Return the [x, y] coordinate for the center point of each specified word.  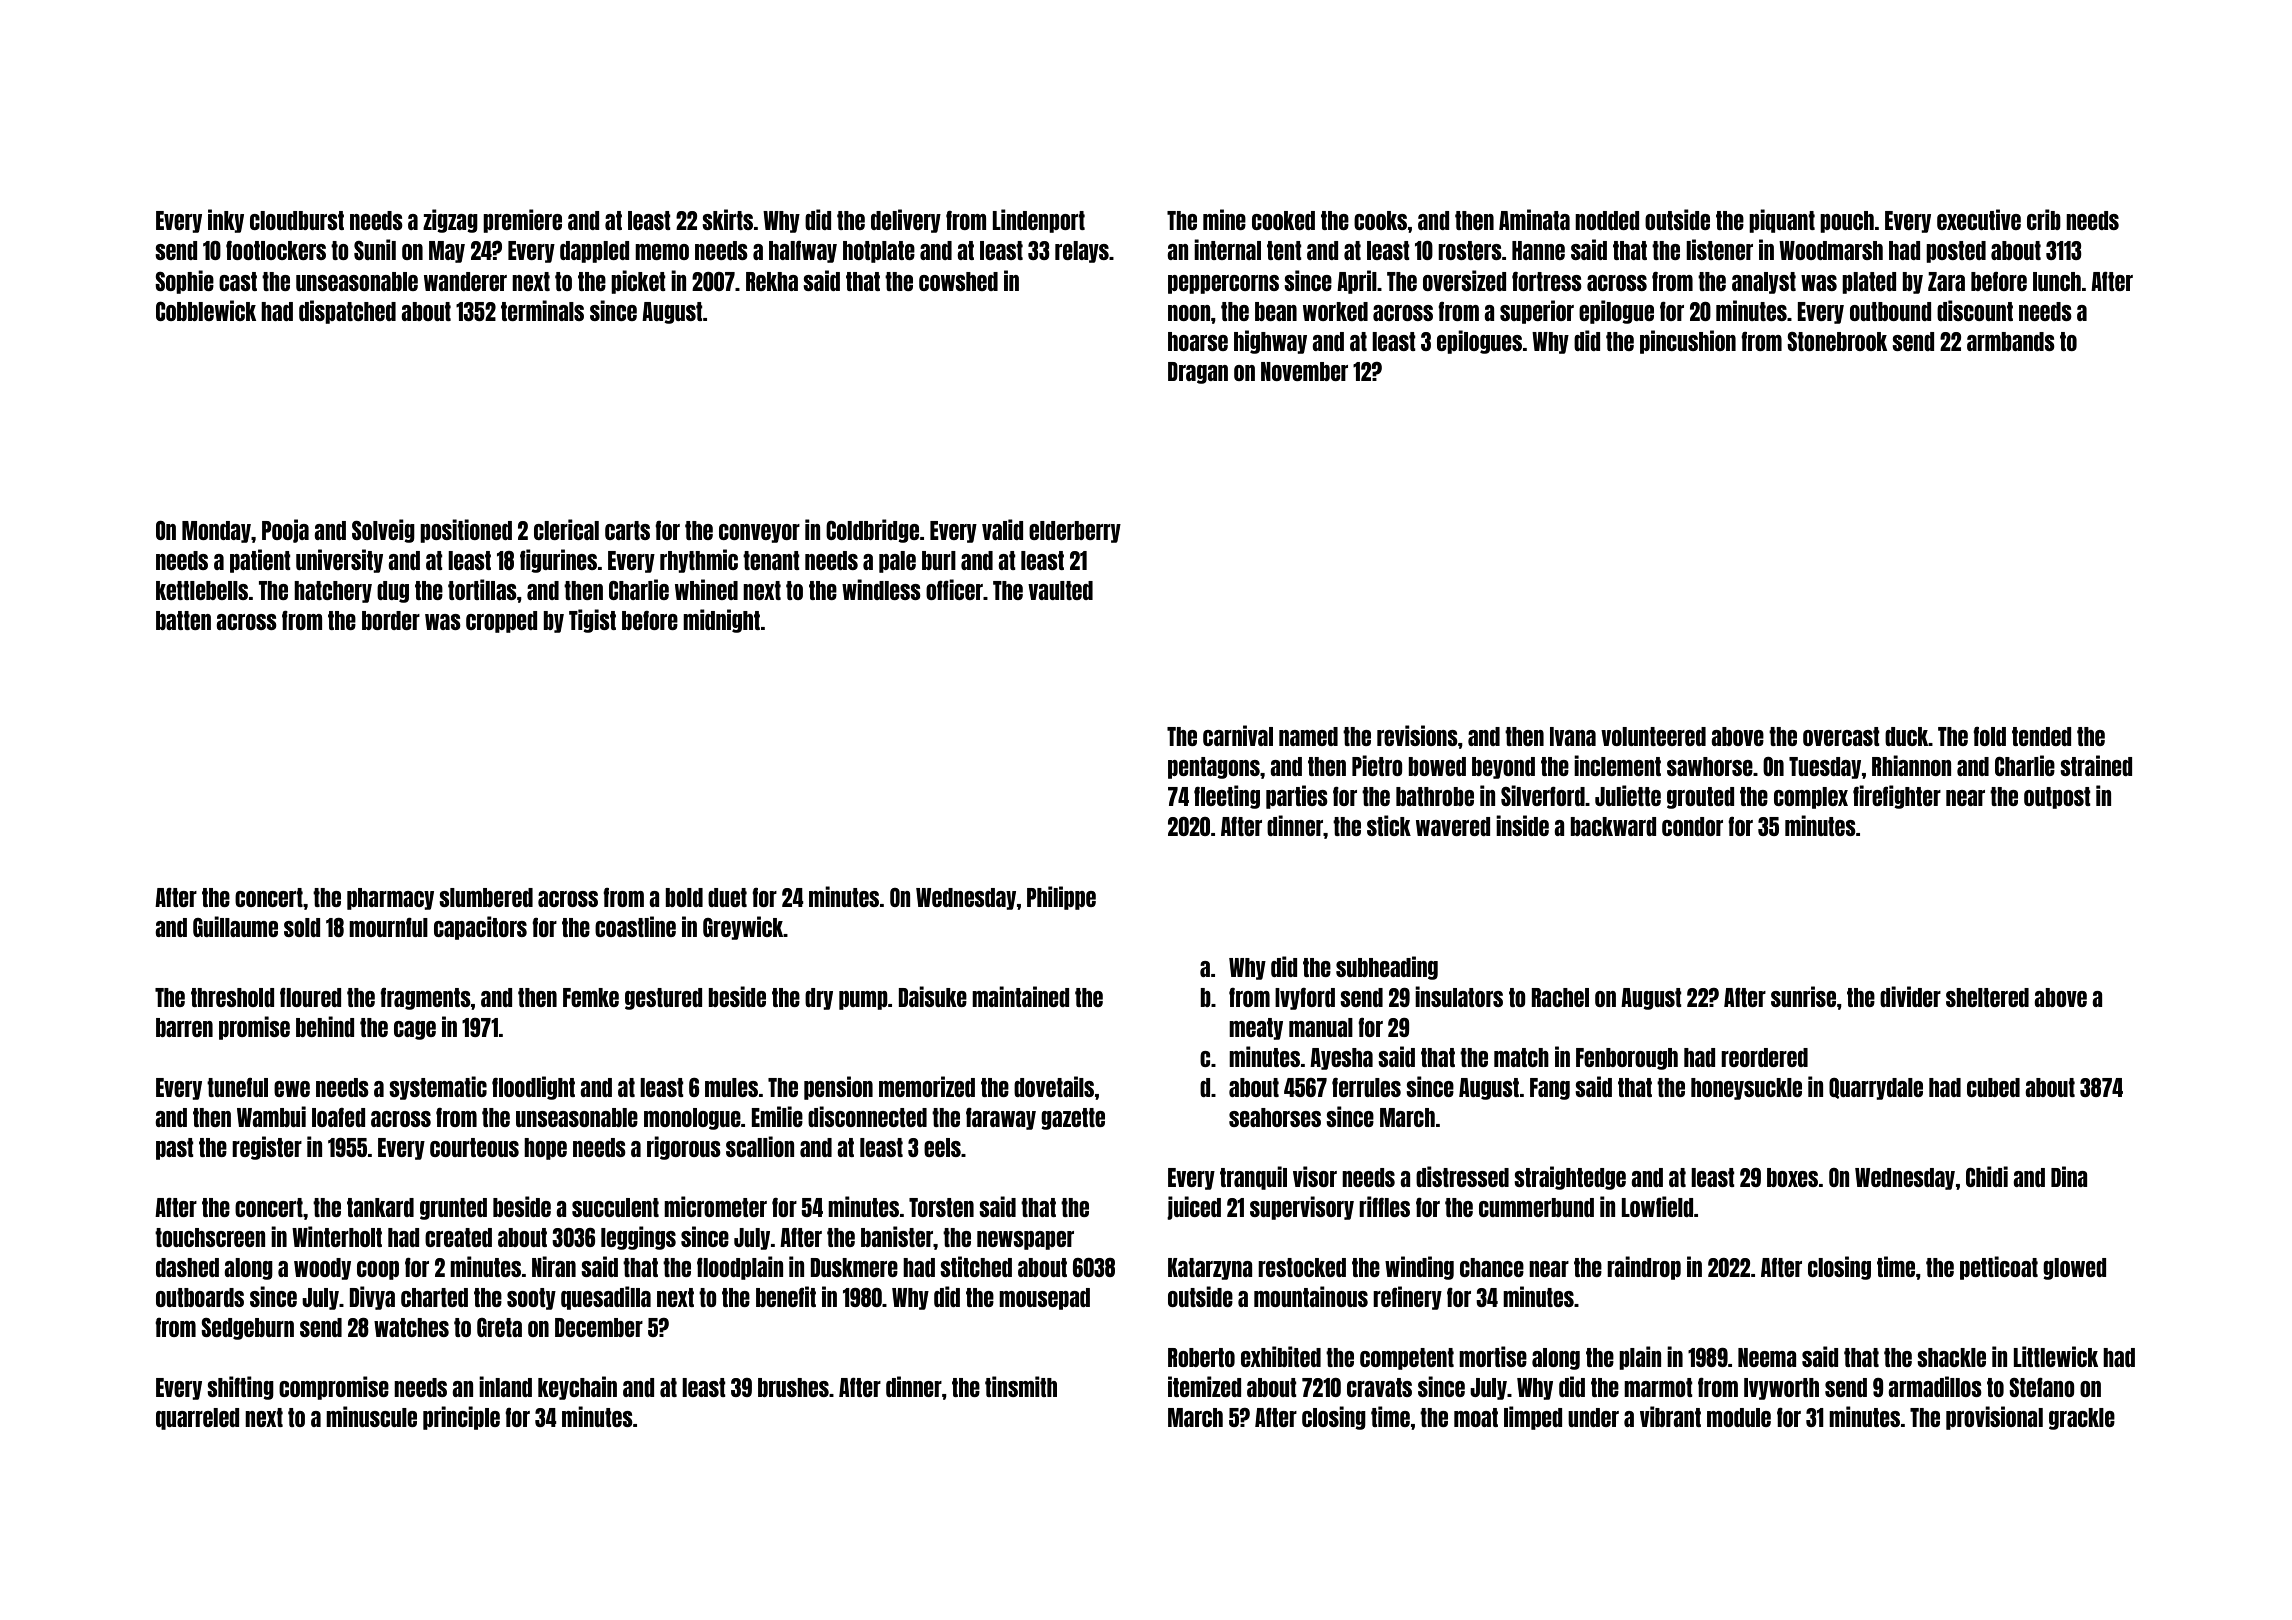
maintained [1020, 996]
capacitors [480, 928]
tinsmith [1021, 1386]
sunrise [1803, 996]
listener [1719, 249]
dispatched [347, 312]
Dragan [1198, 373]
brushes [793, 1387]
